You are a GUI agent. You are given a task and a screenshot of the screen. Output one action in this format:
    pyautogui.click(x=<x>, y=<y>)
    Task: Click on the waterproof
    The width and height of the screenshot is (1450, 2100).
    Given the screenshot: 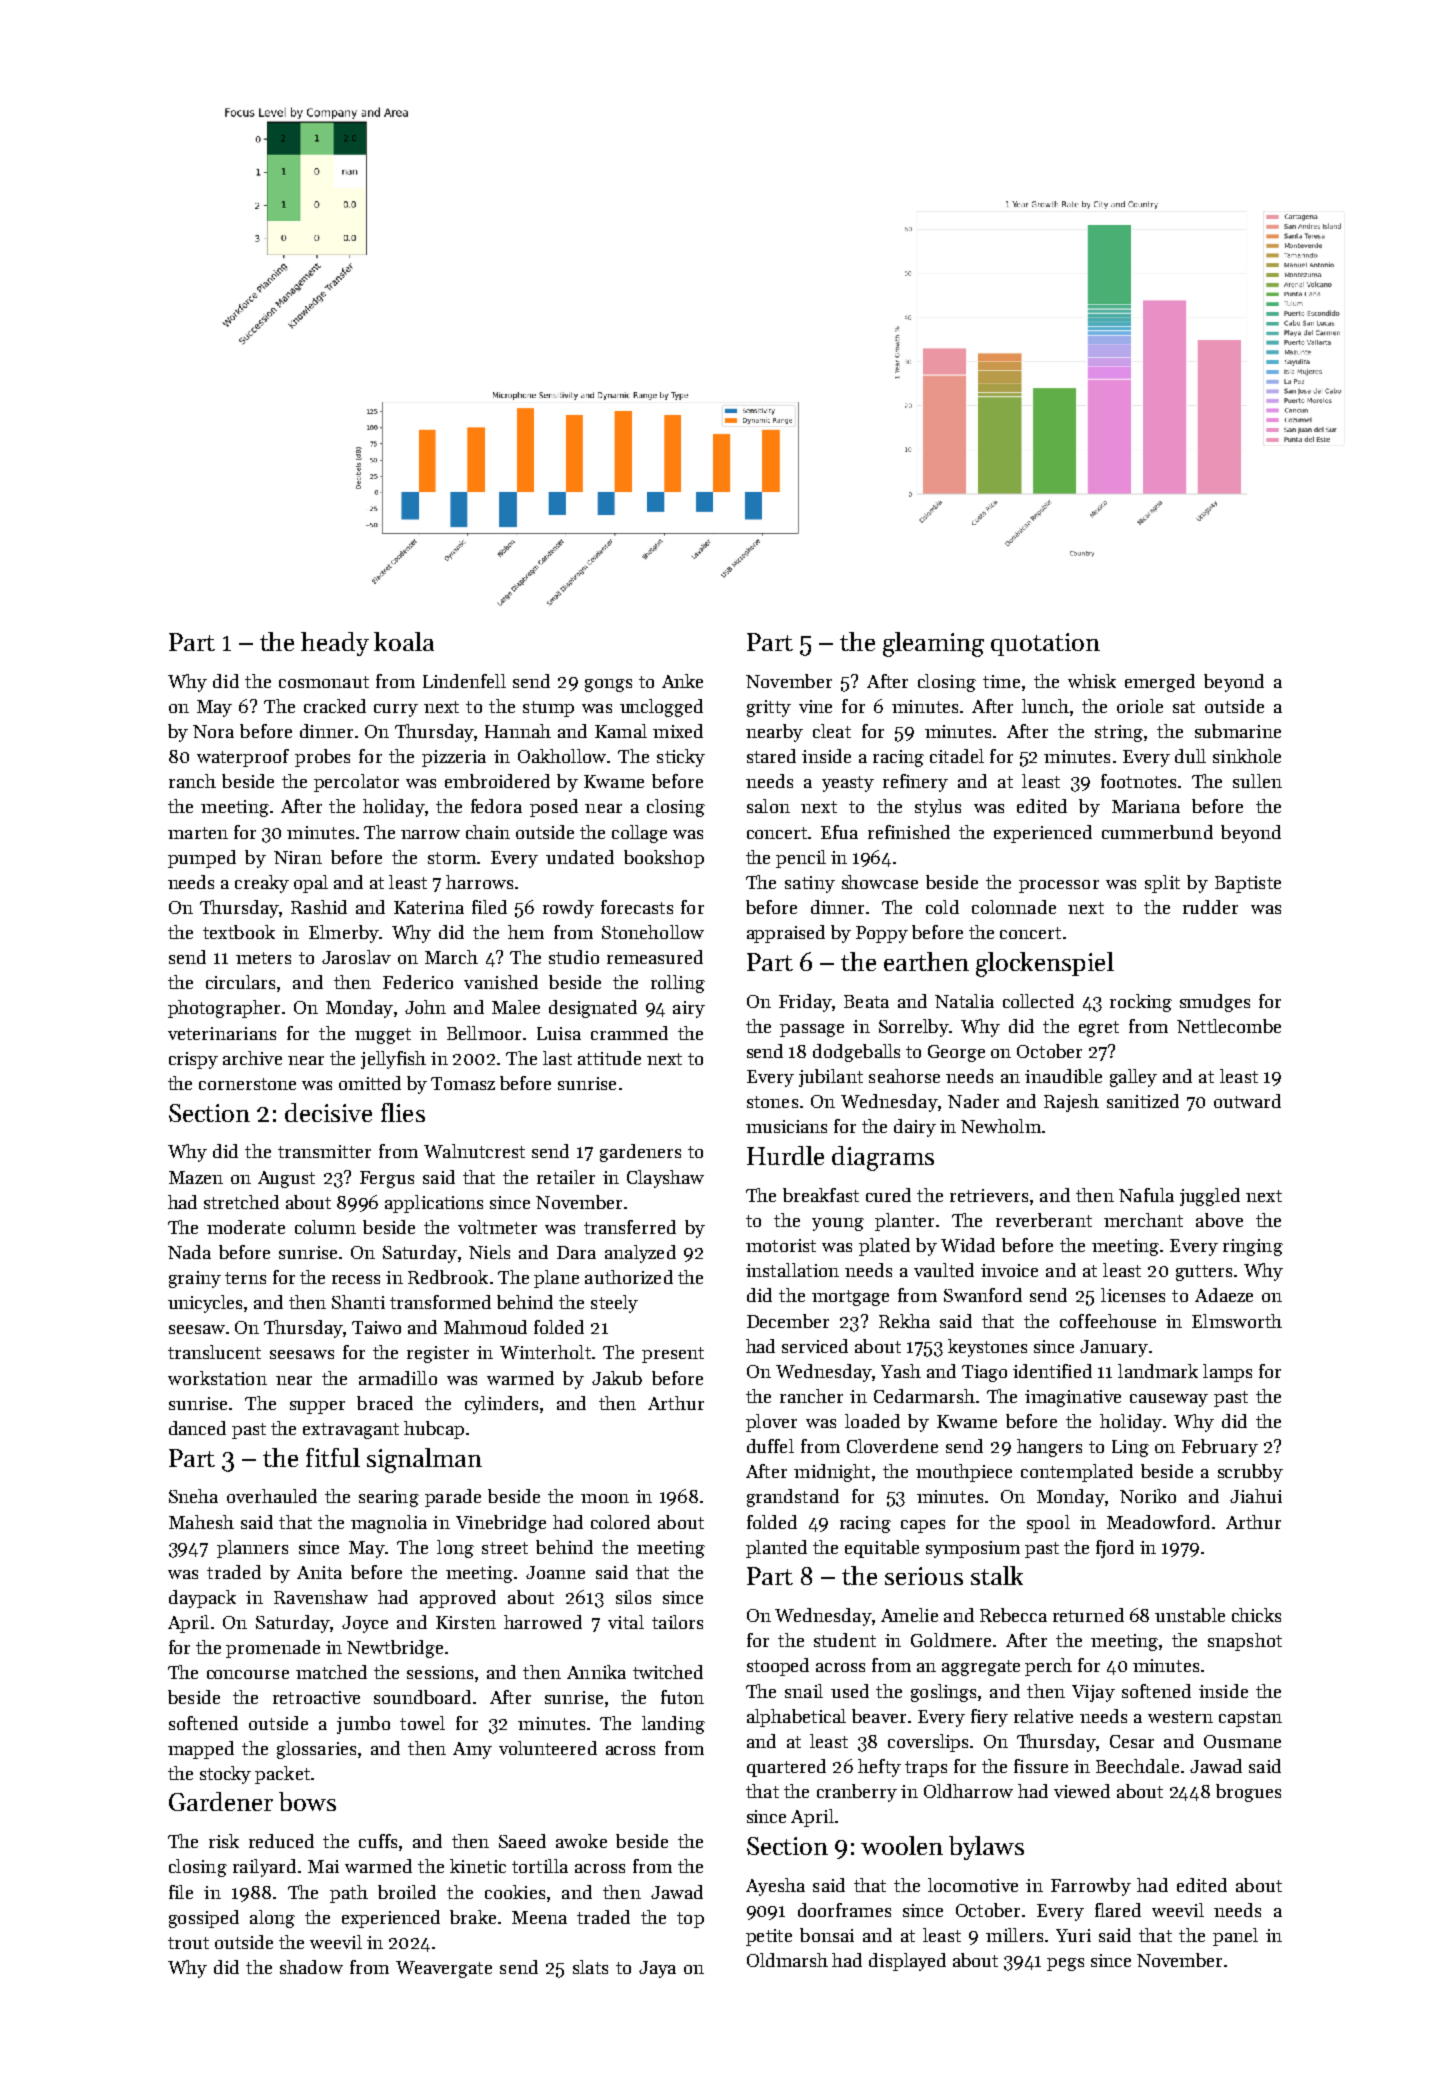 What is the action you would take?
    pyautogui.click(x=243, y=758)
